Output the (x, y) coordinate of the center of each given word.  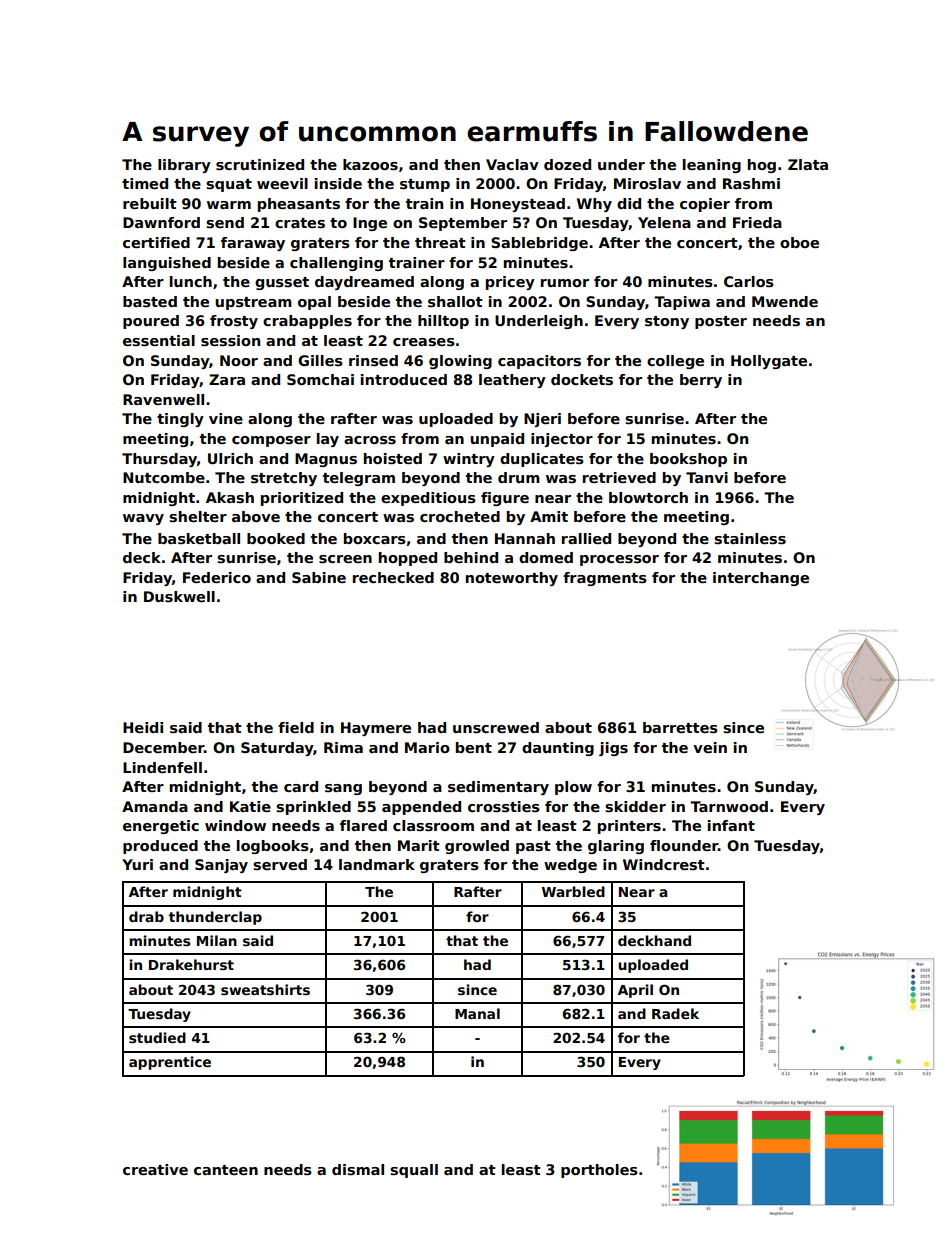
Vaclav (512, 164)
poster (721, 322)
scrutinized (260, 164)
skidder (635, 806)
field (296, 727)
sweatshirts (265, 989)
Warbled (573, 891)
